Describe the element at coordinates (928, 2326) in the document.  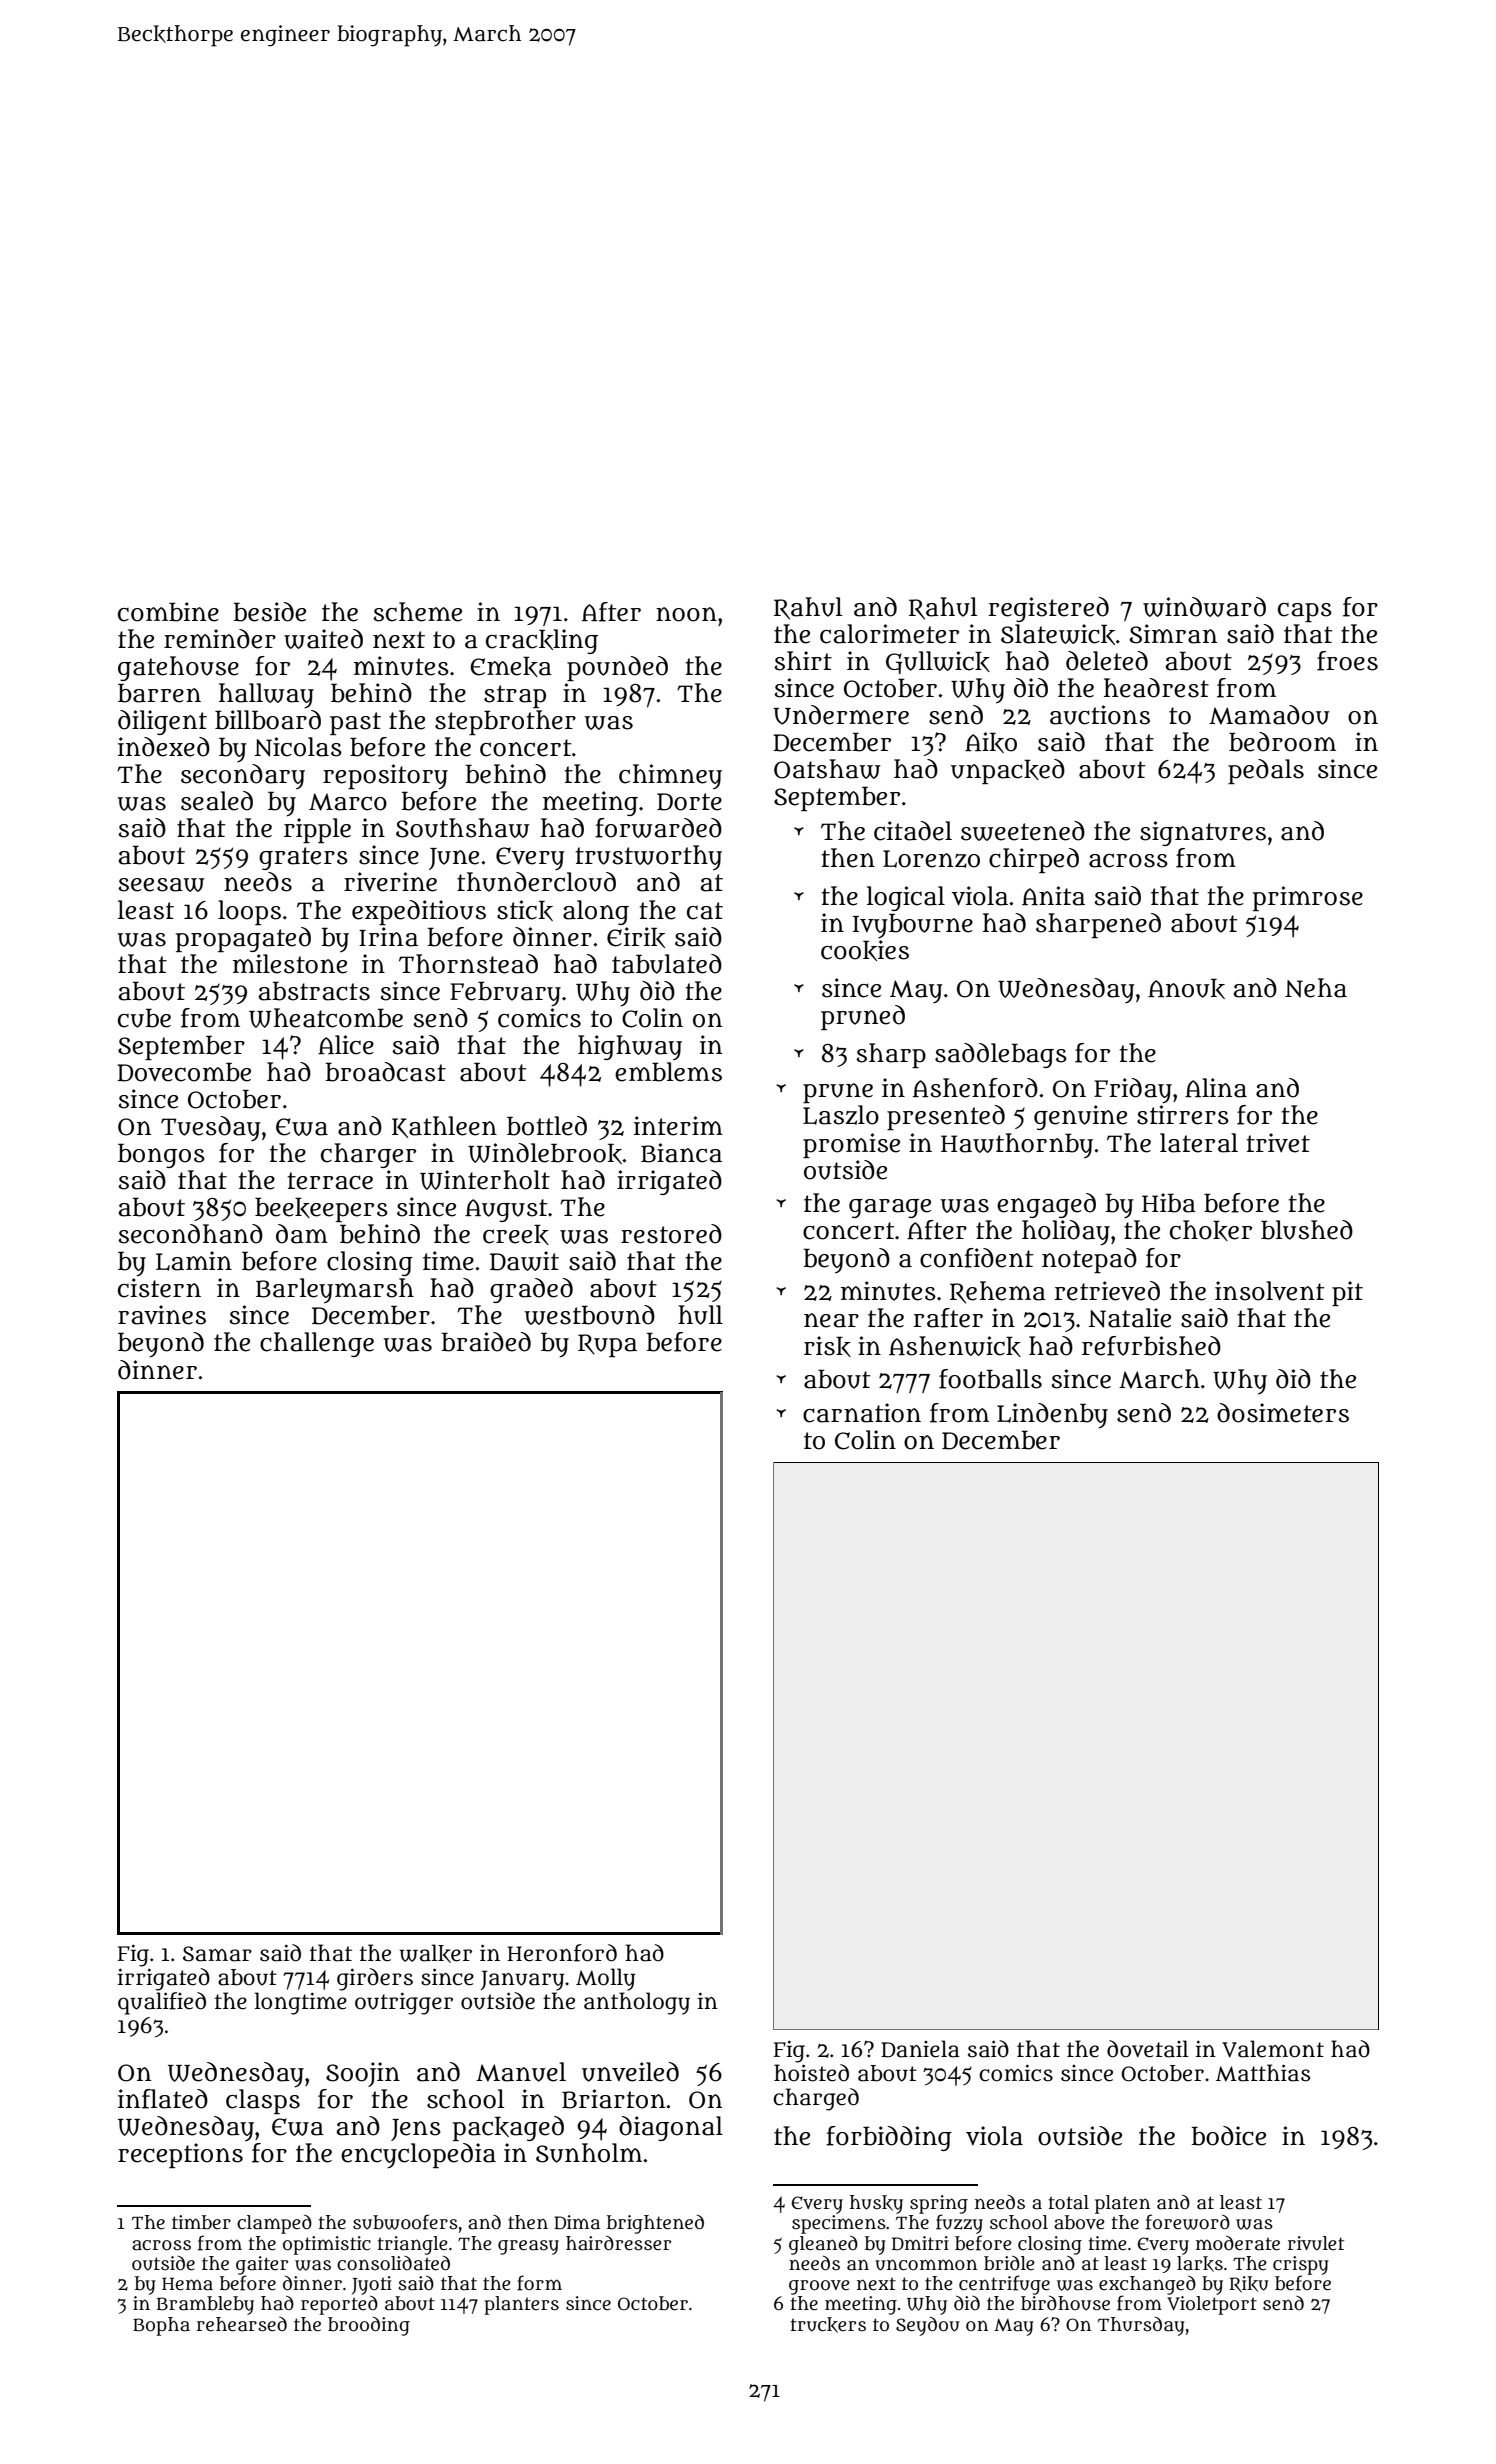
I see `Seydou` at that location.
